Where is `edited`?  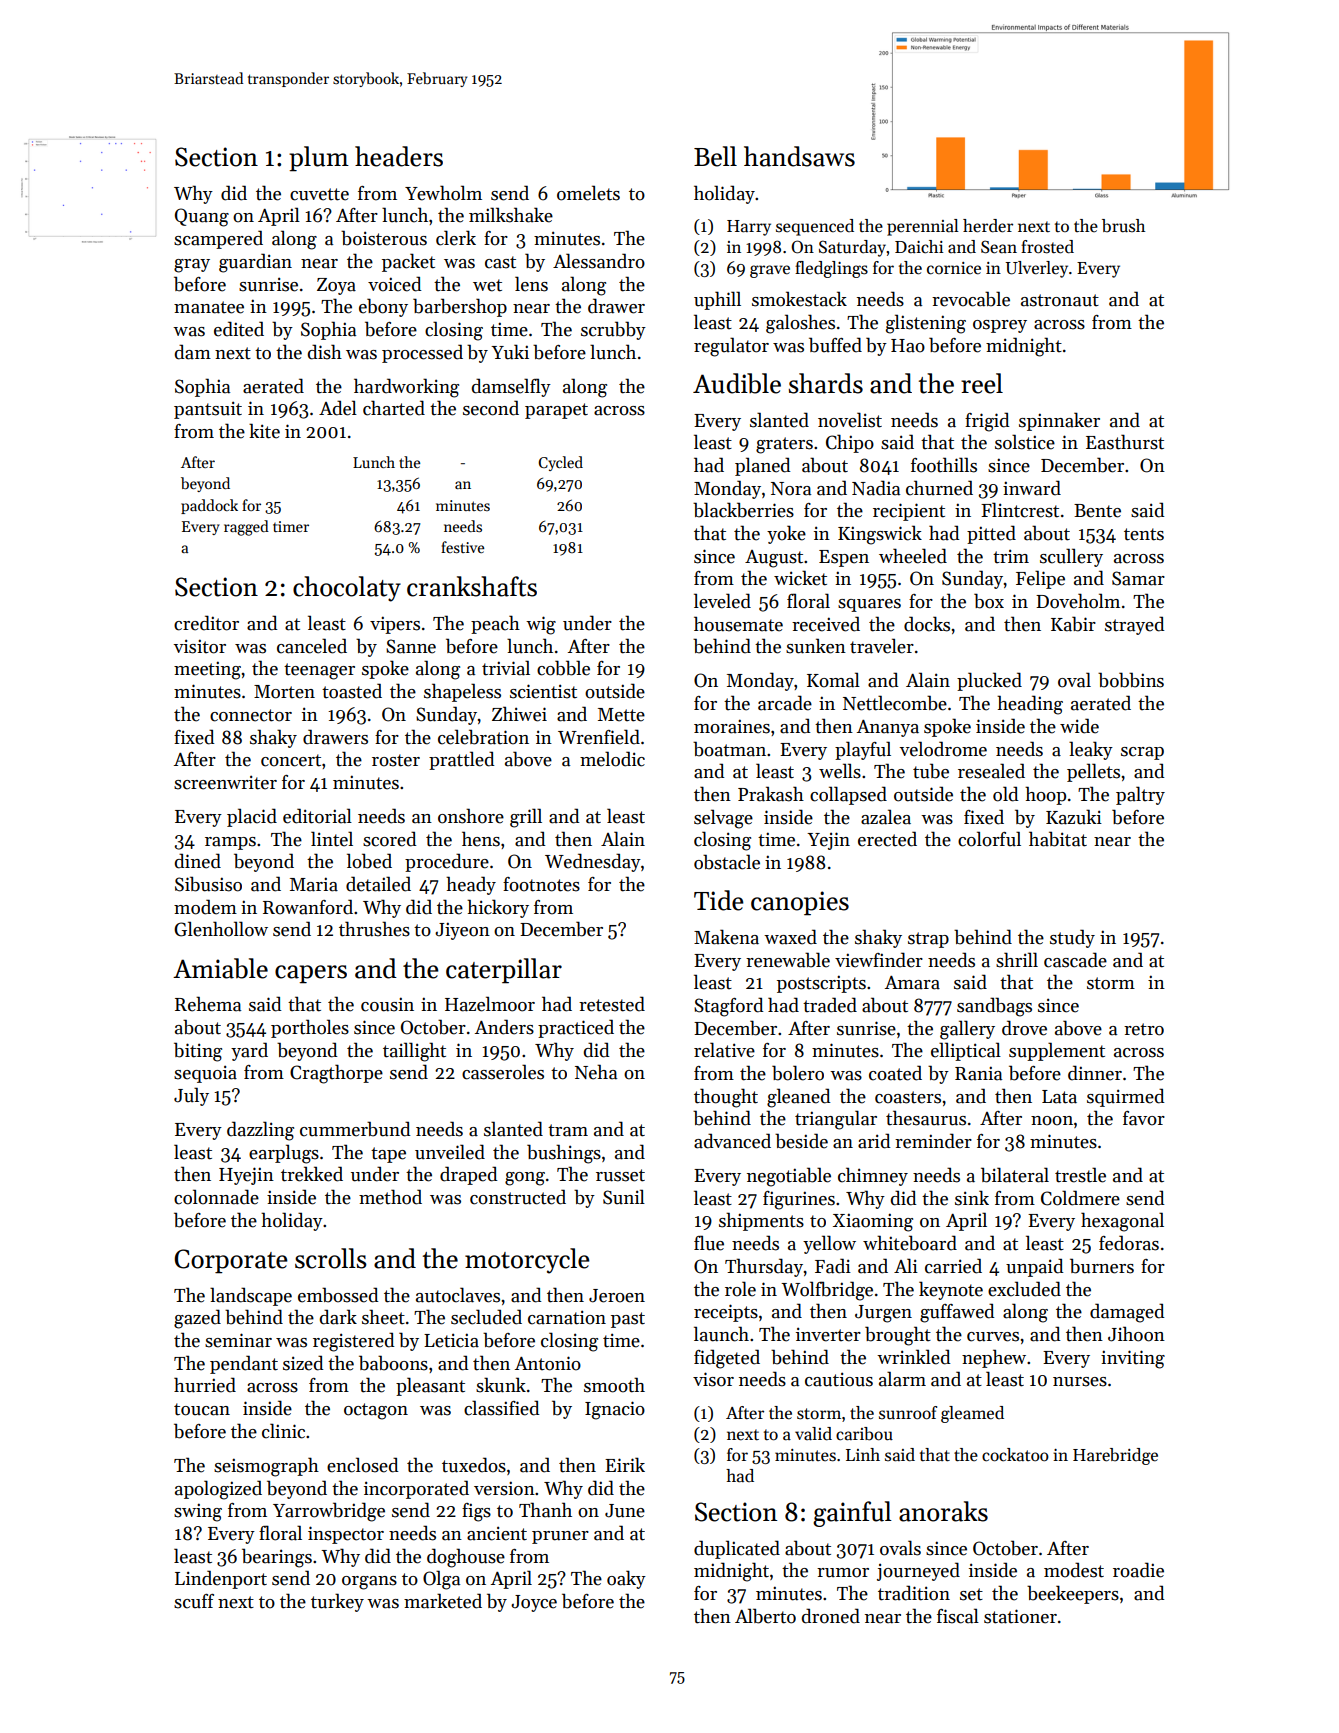 edited is located at coordinates (239, 329).
